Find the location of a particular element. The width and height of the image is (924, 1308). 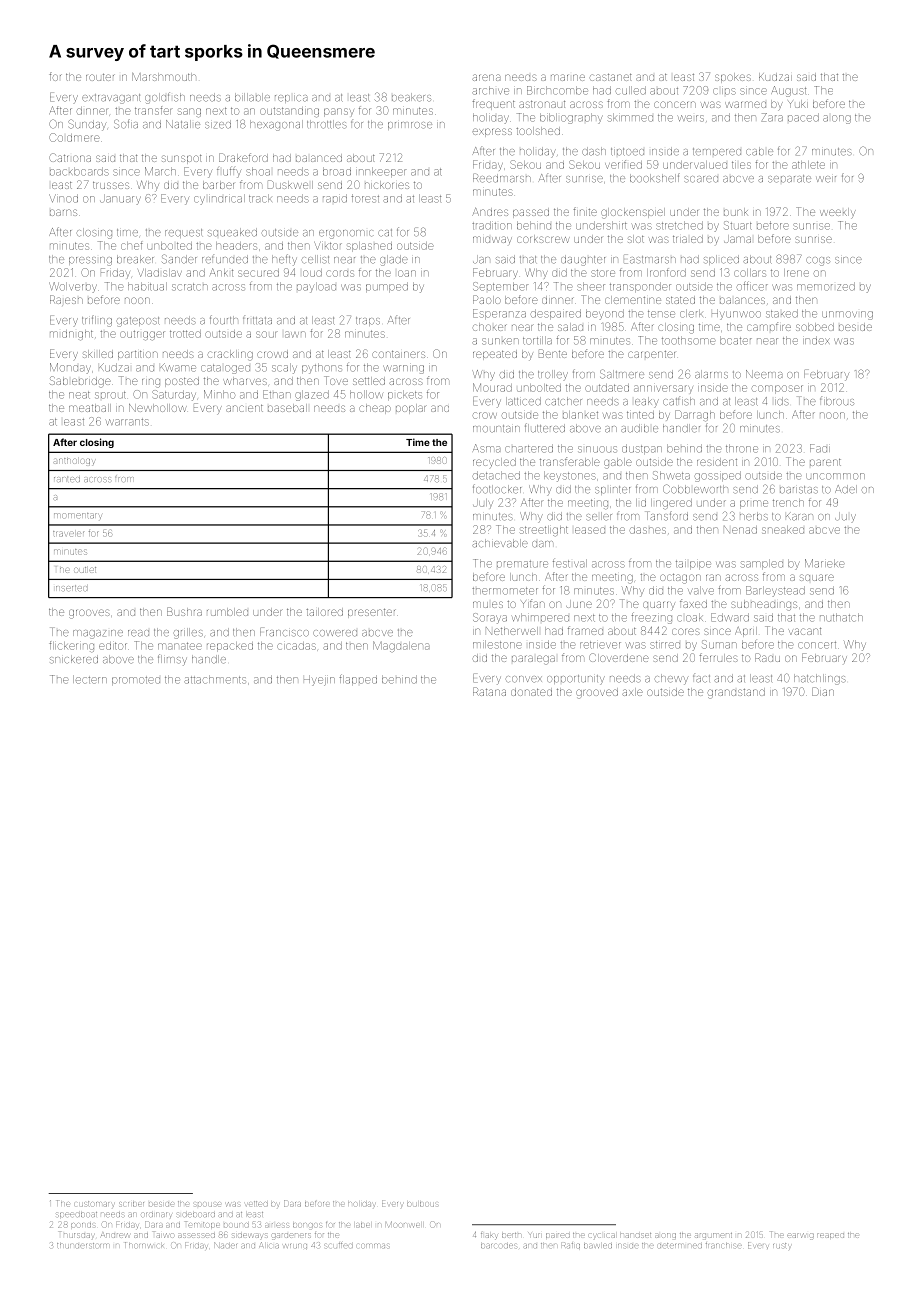

verified is located at coordinates (623, 164).
